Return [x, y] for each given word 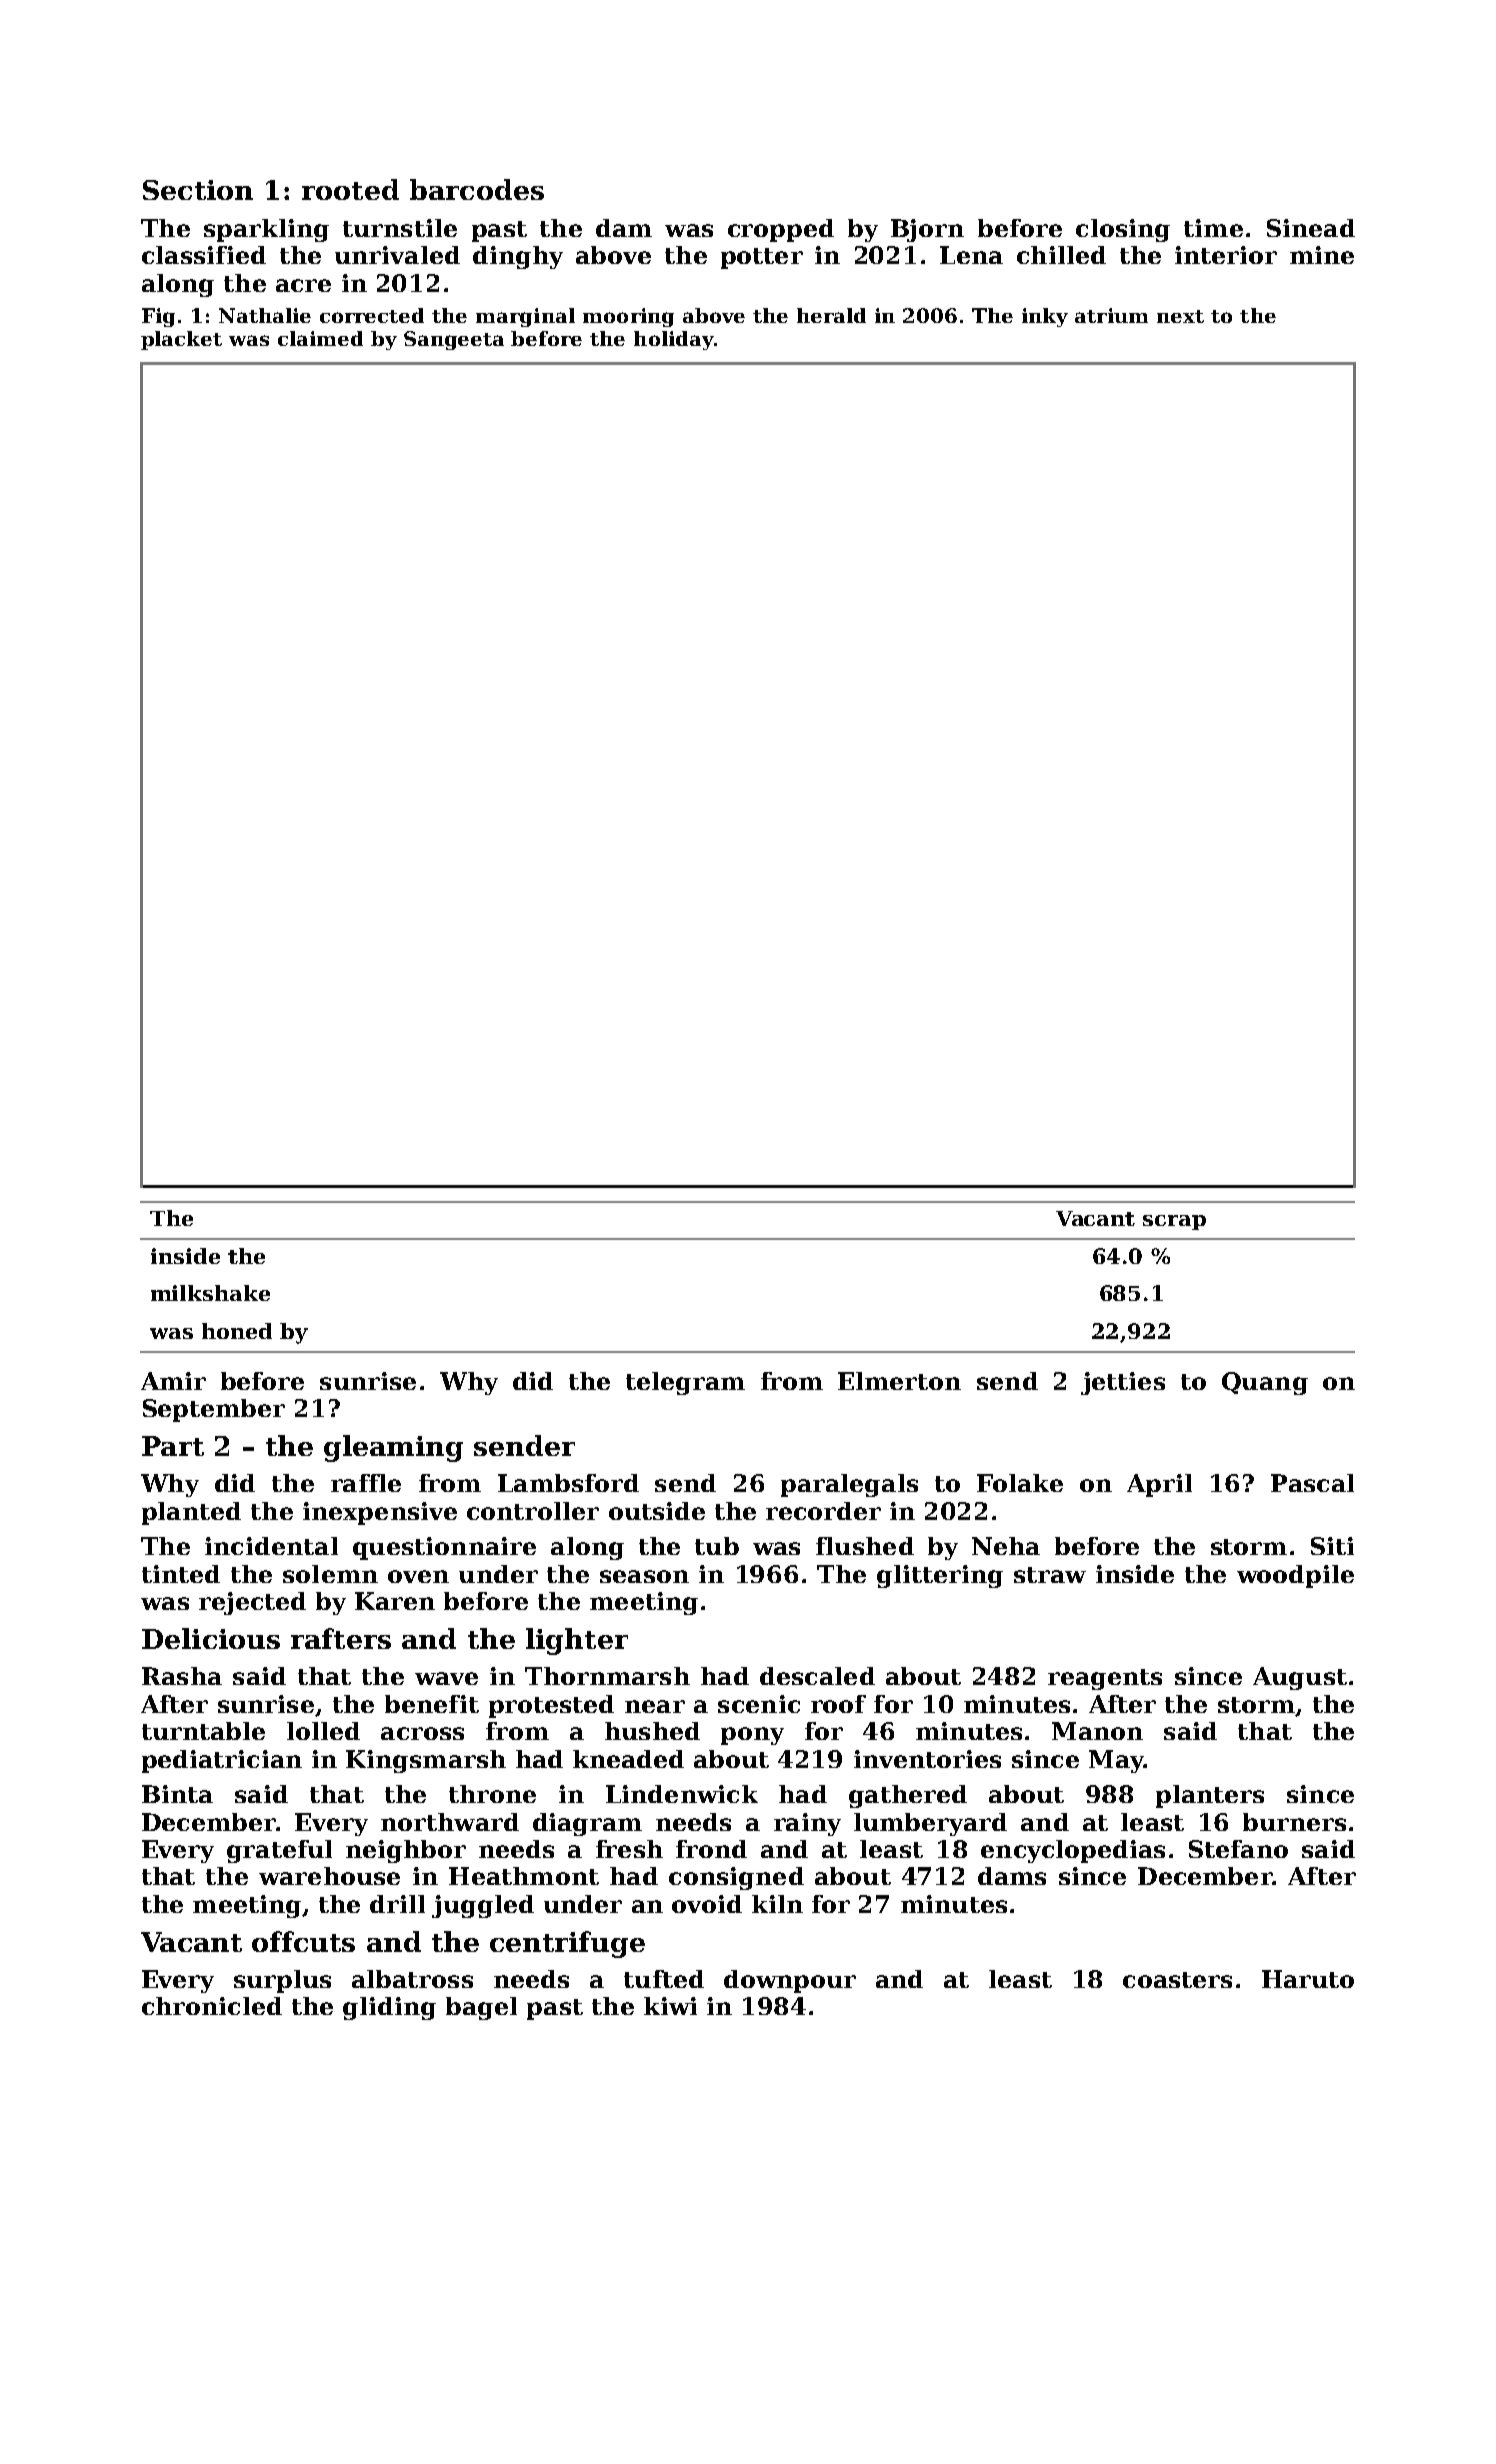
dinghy [518, 257]
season [644, 1576]
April [1159, 1485]
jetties [1123, 1383]
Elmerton [899, 1381]
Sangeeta [454, 340]
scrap [1174, 1222]
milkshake [210, 1293]
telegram [685, 1383]
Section [198, 190]
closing [1123, 230]
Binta [177, 1794]
